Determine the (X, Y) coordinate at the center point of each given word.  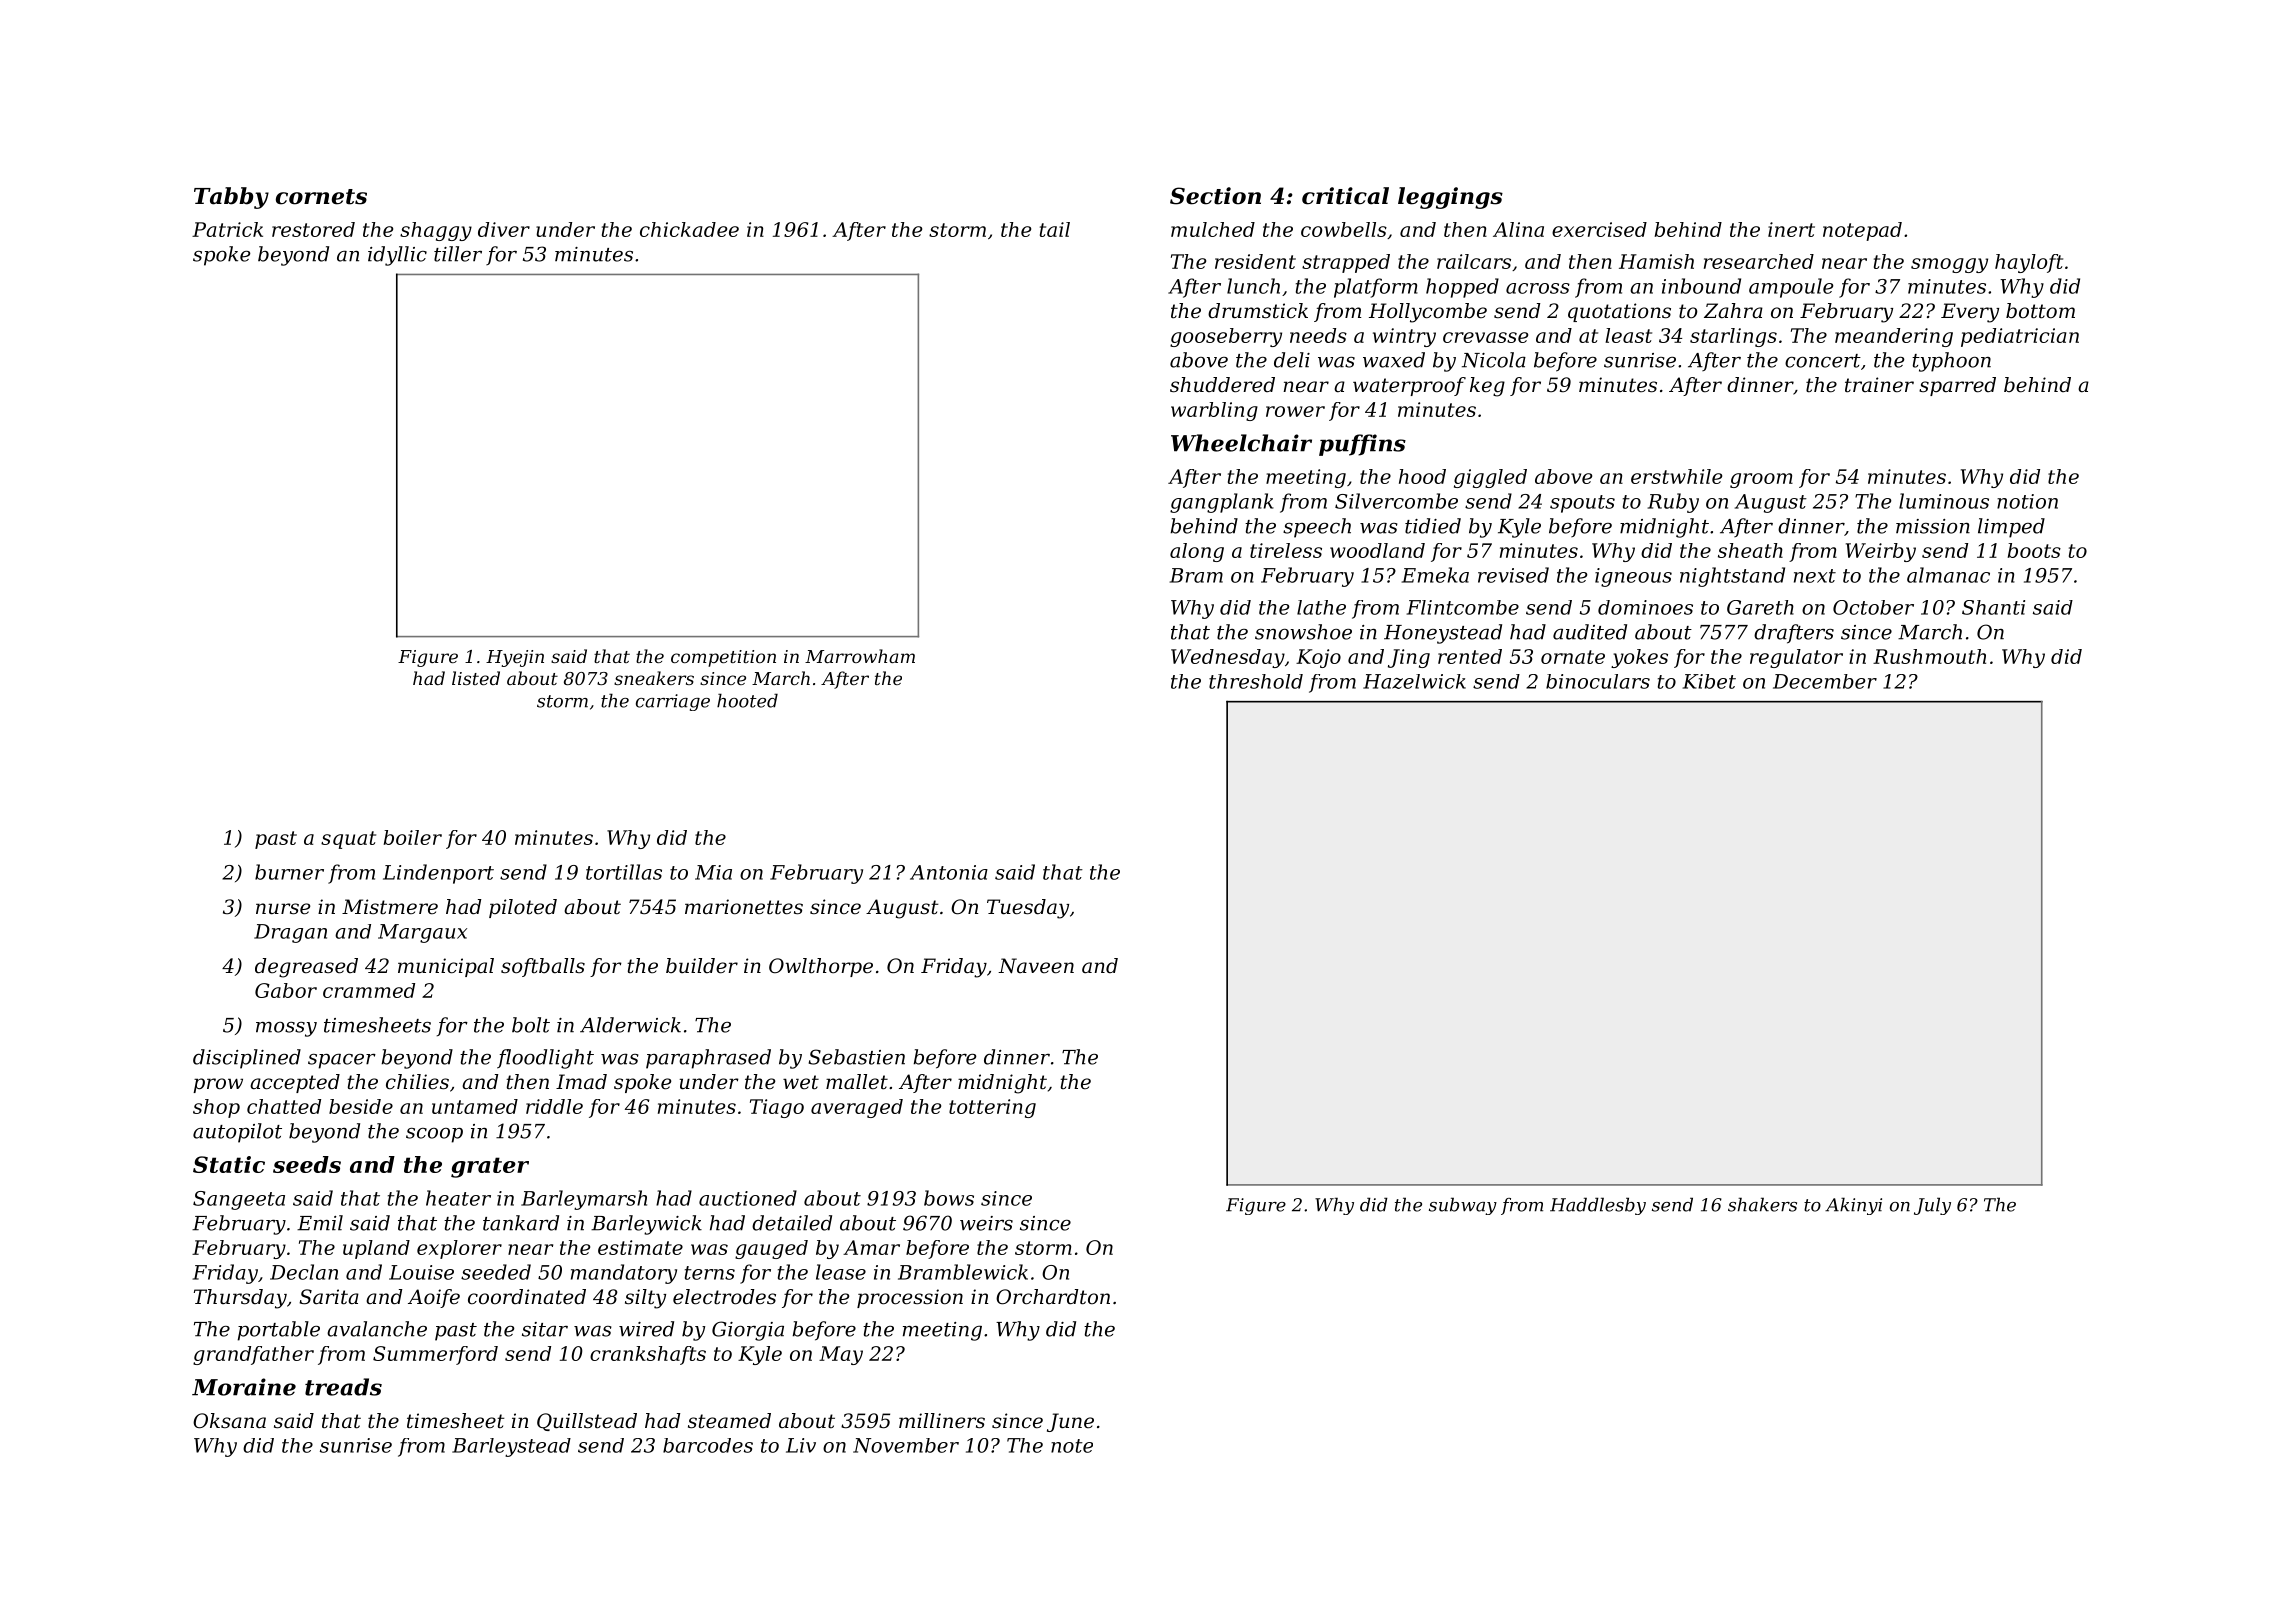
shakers (1762, 1204)
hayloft (2029, 263)
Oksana (229, 1421)
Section (1215, 196)
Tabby (231, 198)
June (1070, 1422)
